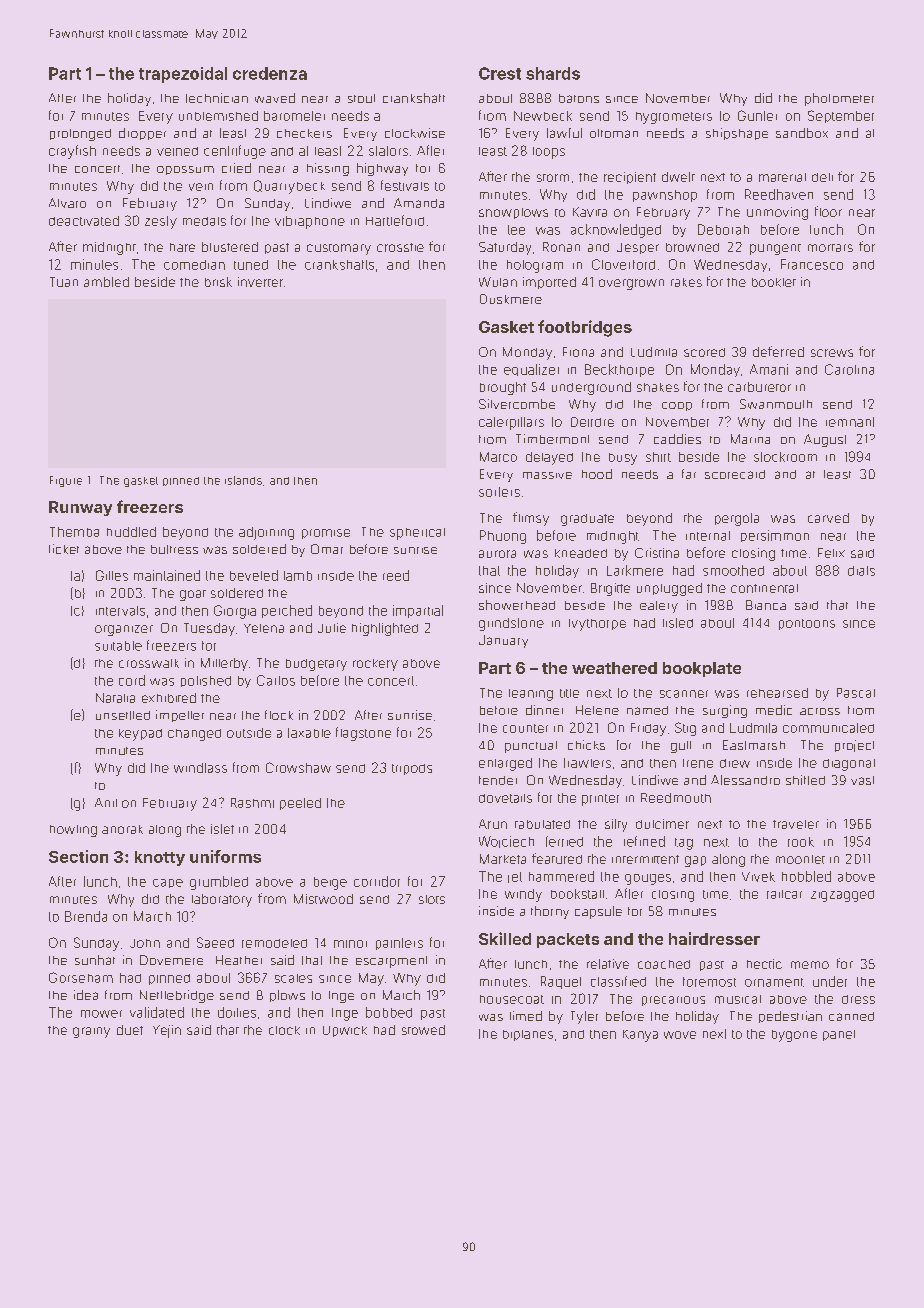 This screenshot has width=924, height=1308. What do you see at coordinates (230, 247) in the screenshot?
I see `blustered` at bounding box center [230, 247].
